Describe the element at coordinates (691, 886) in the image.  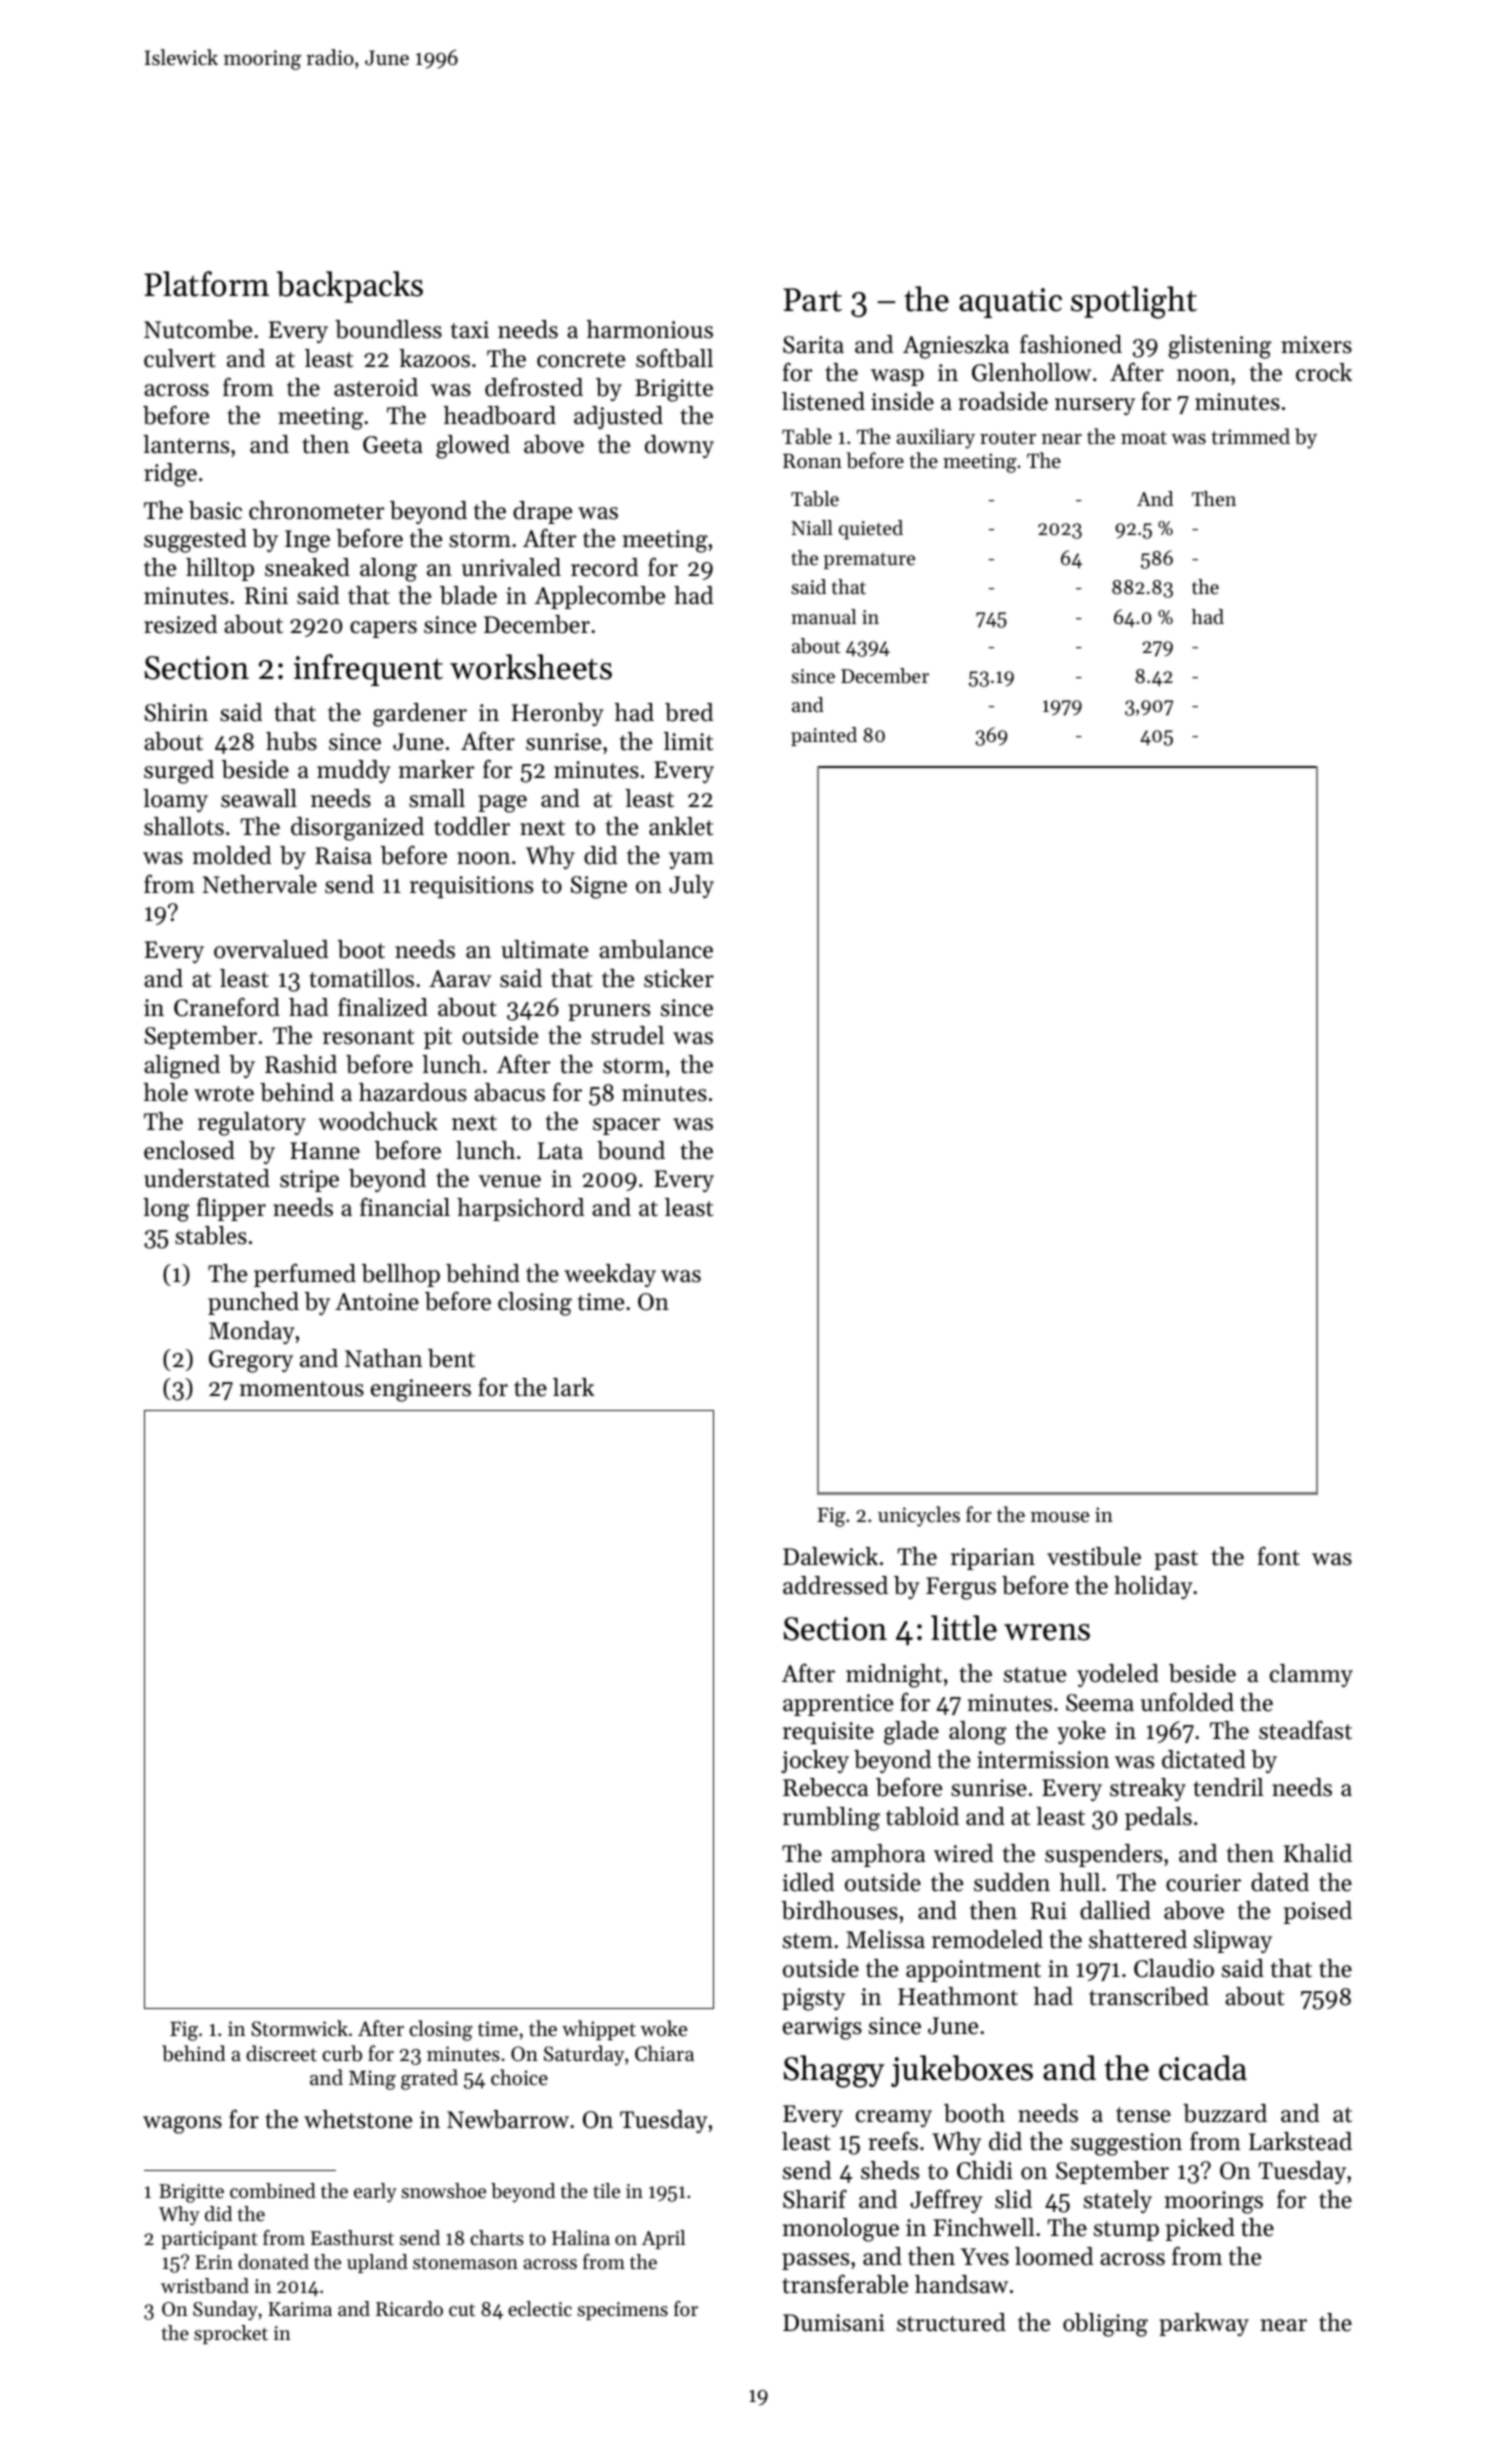
I see `July` at that location.
